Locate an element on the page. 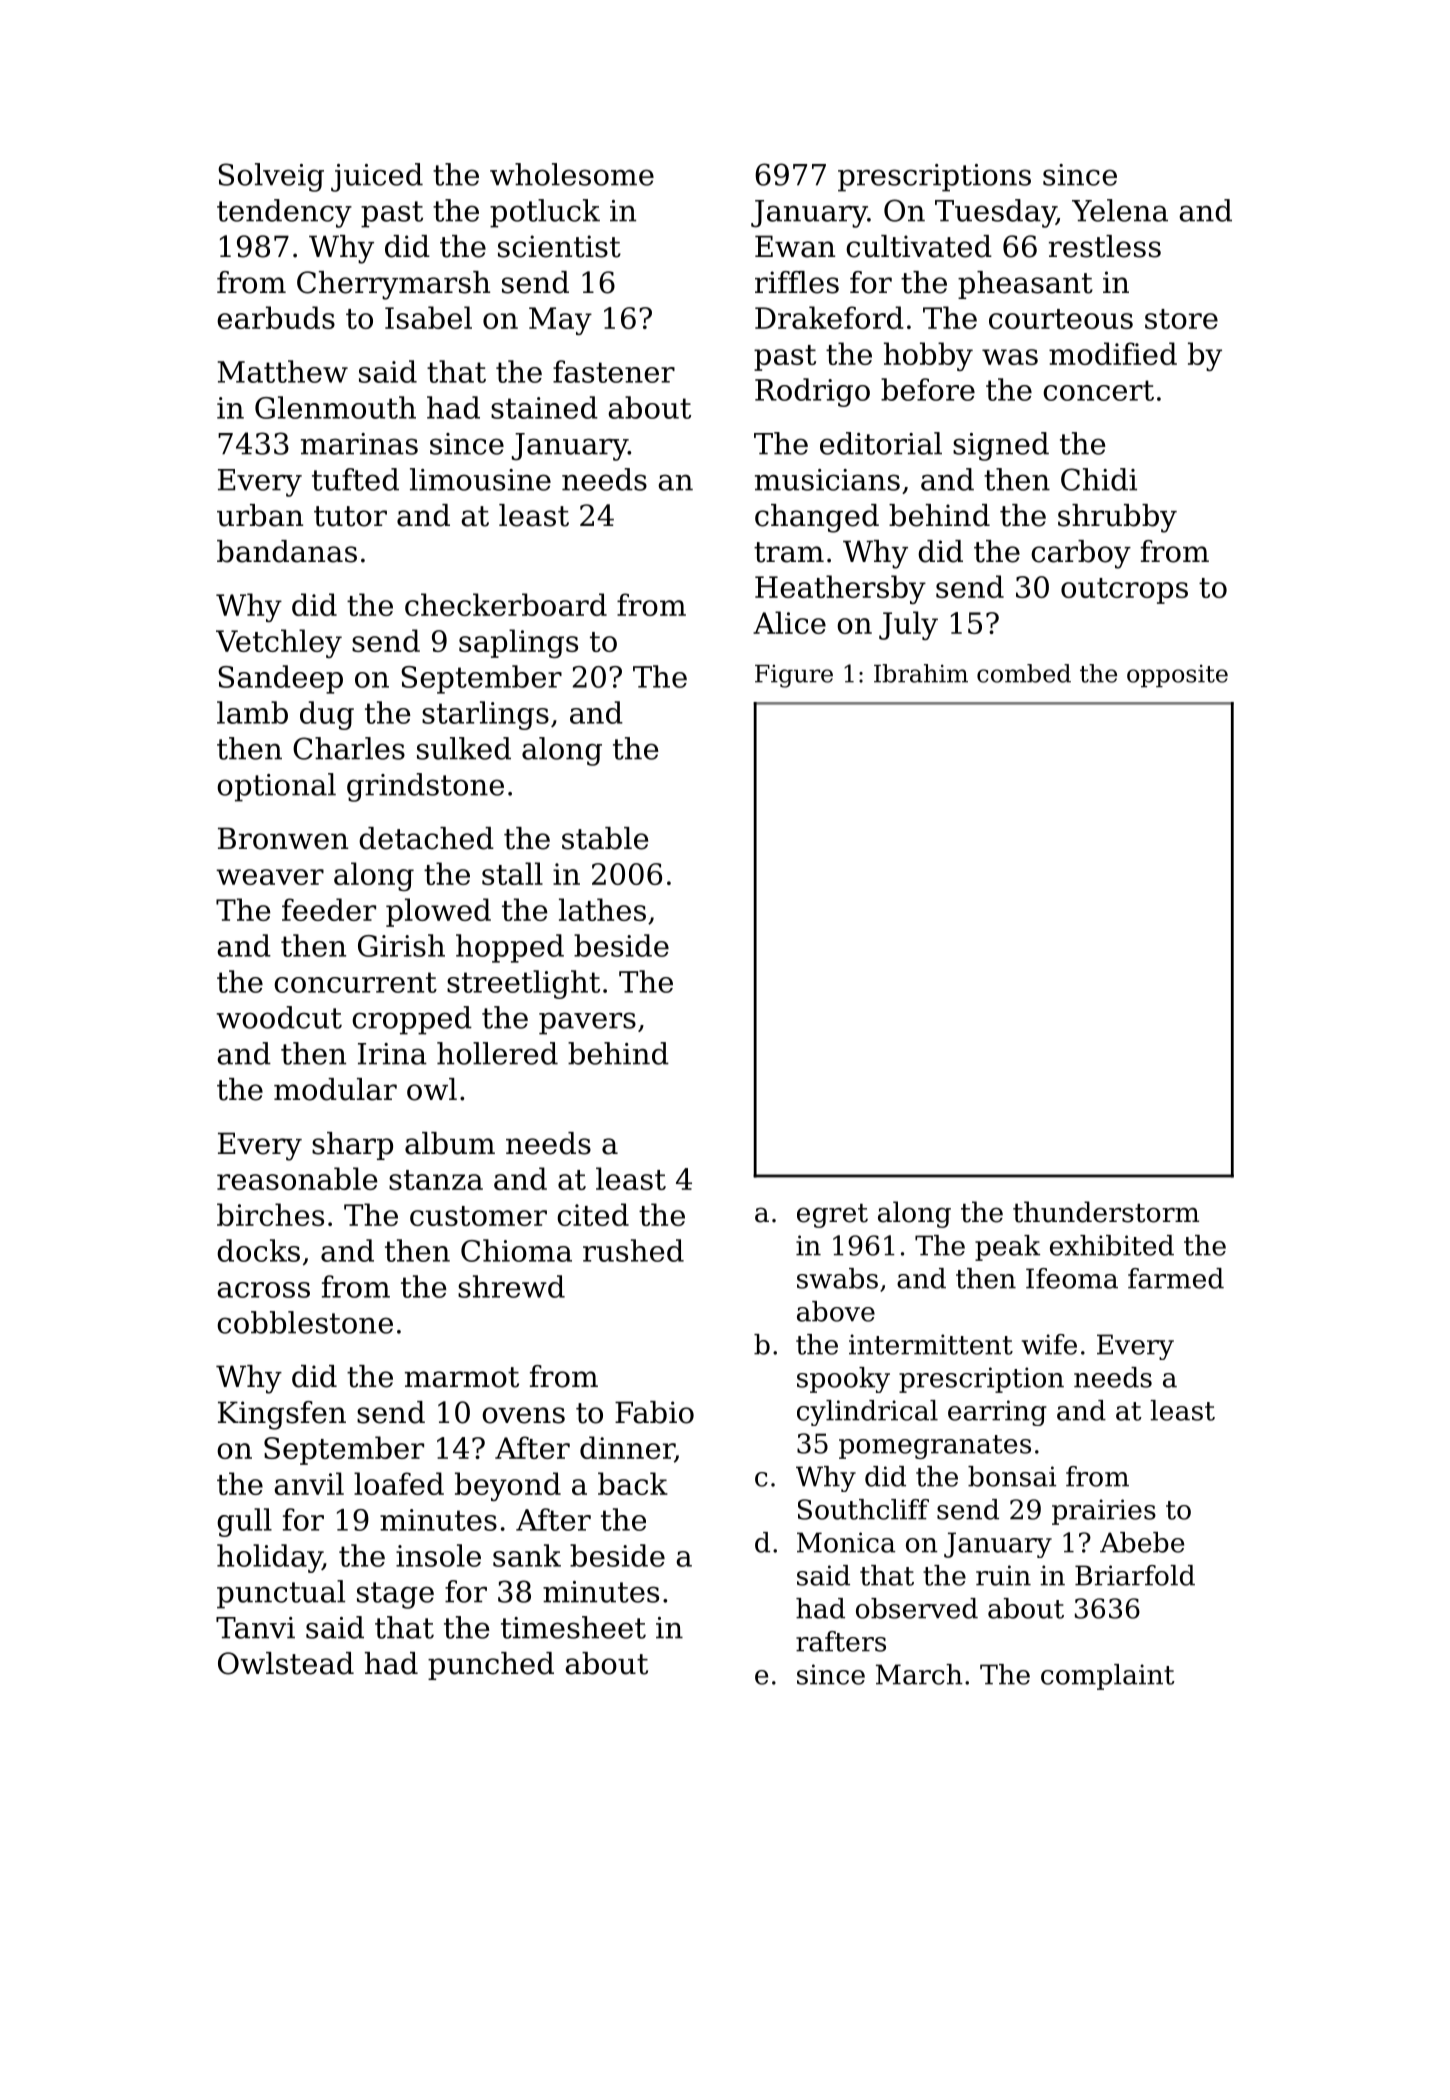  Drakeford is located at coordinates (829, 317).
